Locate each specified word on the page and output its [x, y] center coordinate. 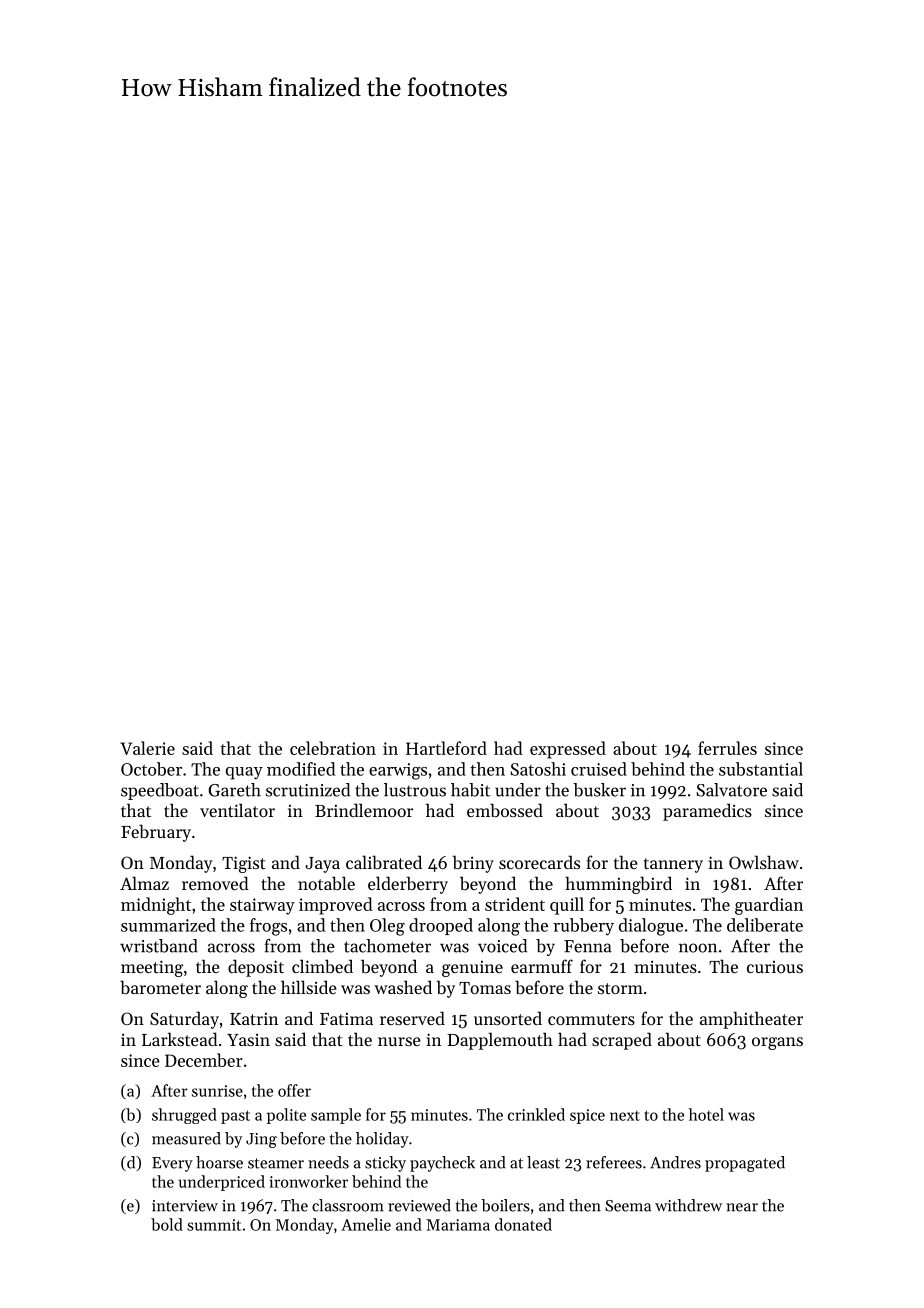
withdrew [688, 1205]
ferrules [727, 748]
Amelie [366, 1224]
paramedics [707, 812]
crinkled [536, 1114]
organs [777, 1043]
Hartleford [446, 748]
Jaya [322, 865]
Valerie [147, 748]
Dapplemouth [500, 1041]
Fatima [346, 1019]
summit [214, 1225]
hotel [706, 1114]
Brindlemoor [364, 810]
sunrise [217, 1091]
